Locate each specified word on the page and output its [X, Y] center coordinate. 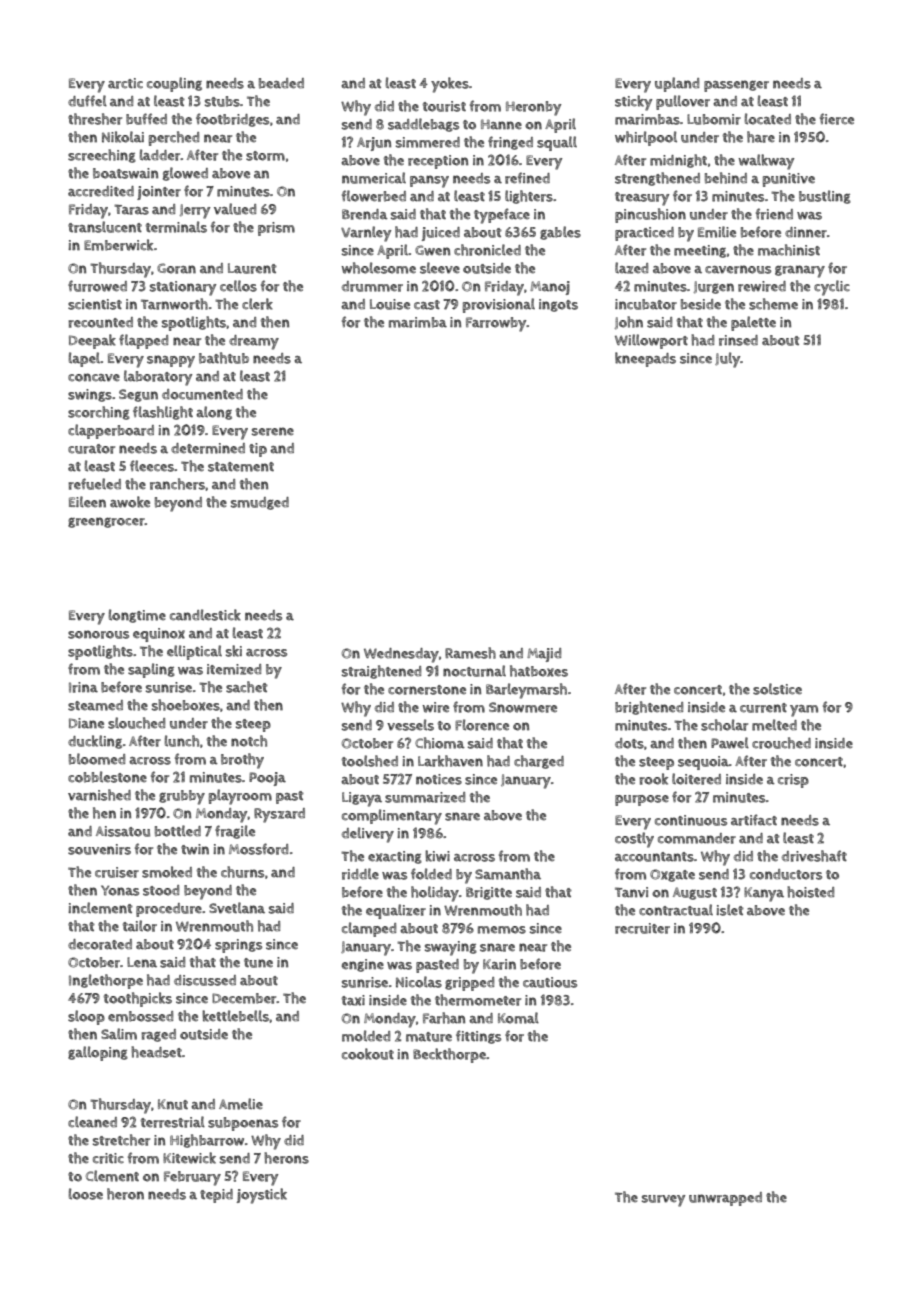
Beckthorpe [449, 1055]
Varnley [366, 234]
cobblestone [107, 777]
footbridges [232, 120]
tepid [216, 1196]
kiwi [437, 856]
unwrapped [725, 1199]
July [727, 360]
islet [730, 910]
